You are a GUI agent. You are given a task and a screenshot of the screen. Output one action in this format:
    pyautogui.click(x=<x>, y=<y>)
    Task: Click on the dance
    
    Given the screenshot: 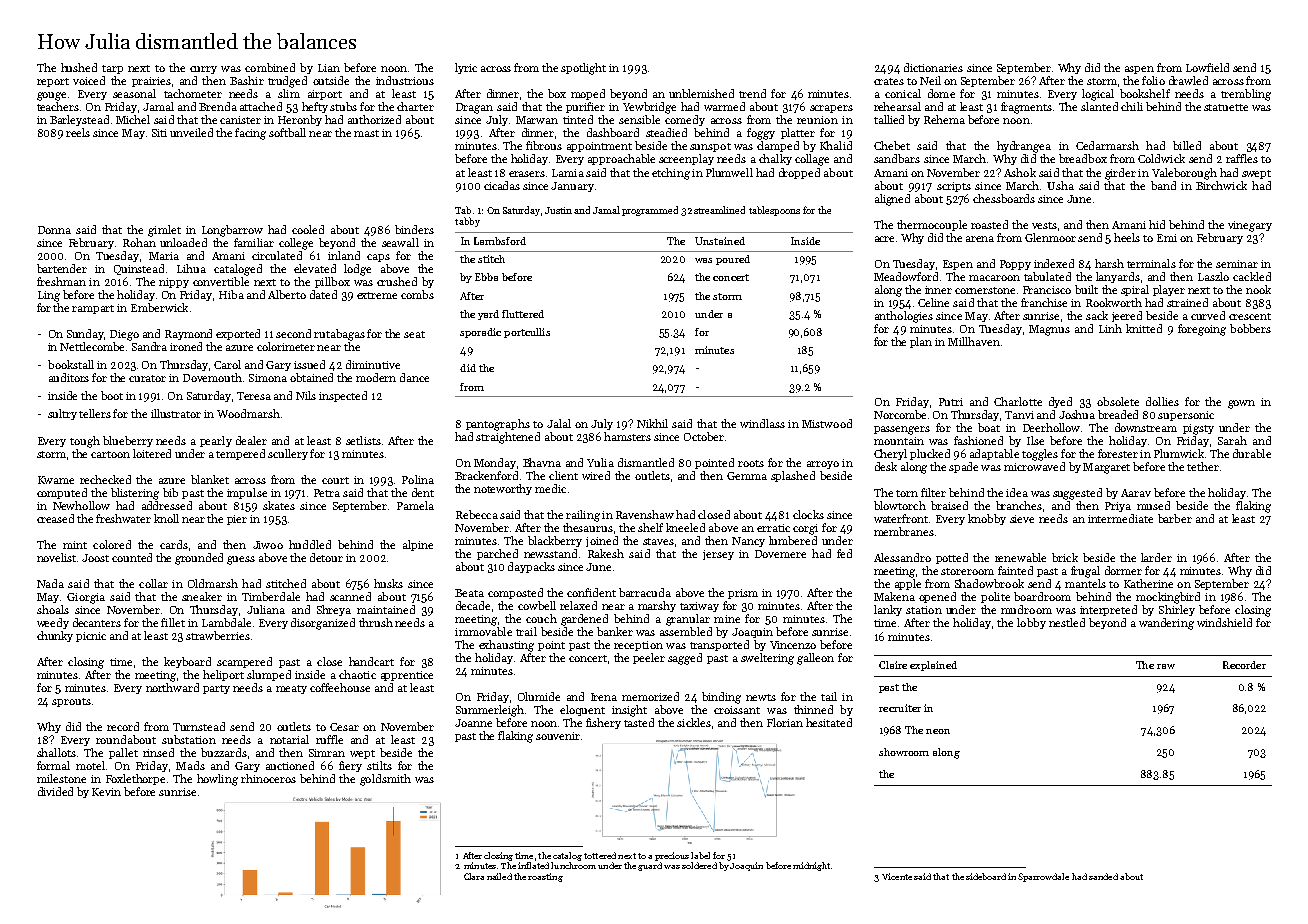 What is the action you would take?
    pyautogui.click(x=414, y=377)
